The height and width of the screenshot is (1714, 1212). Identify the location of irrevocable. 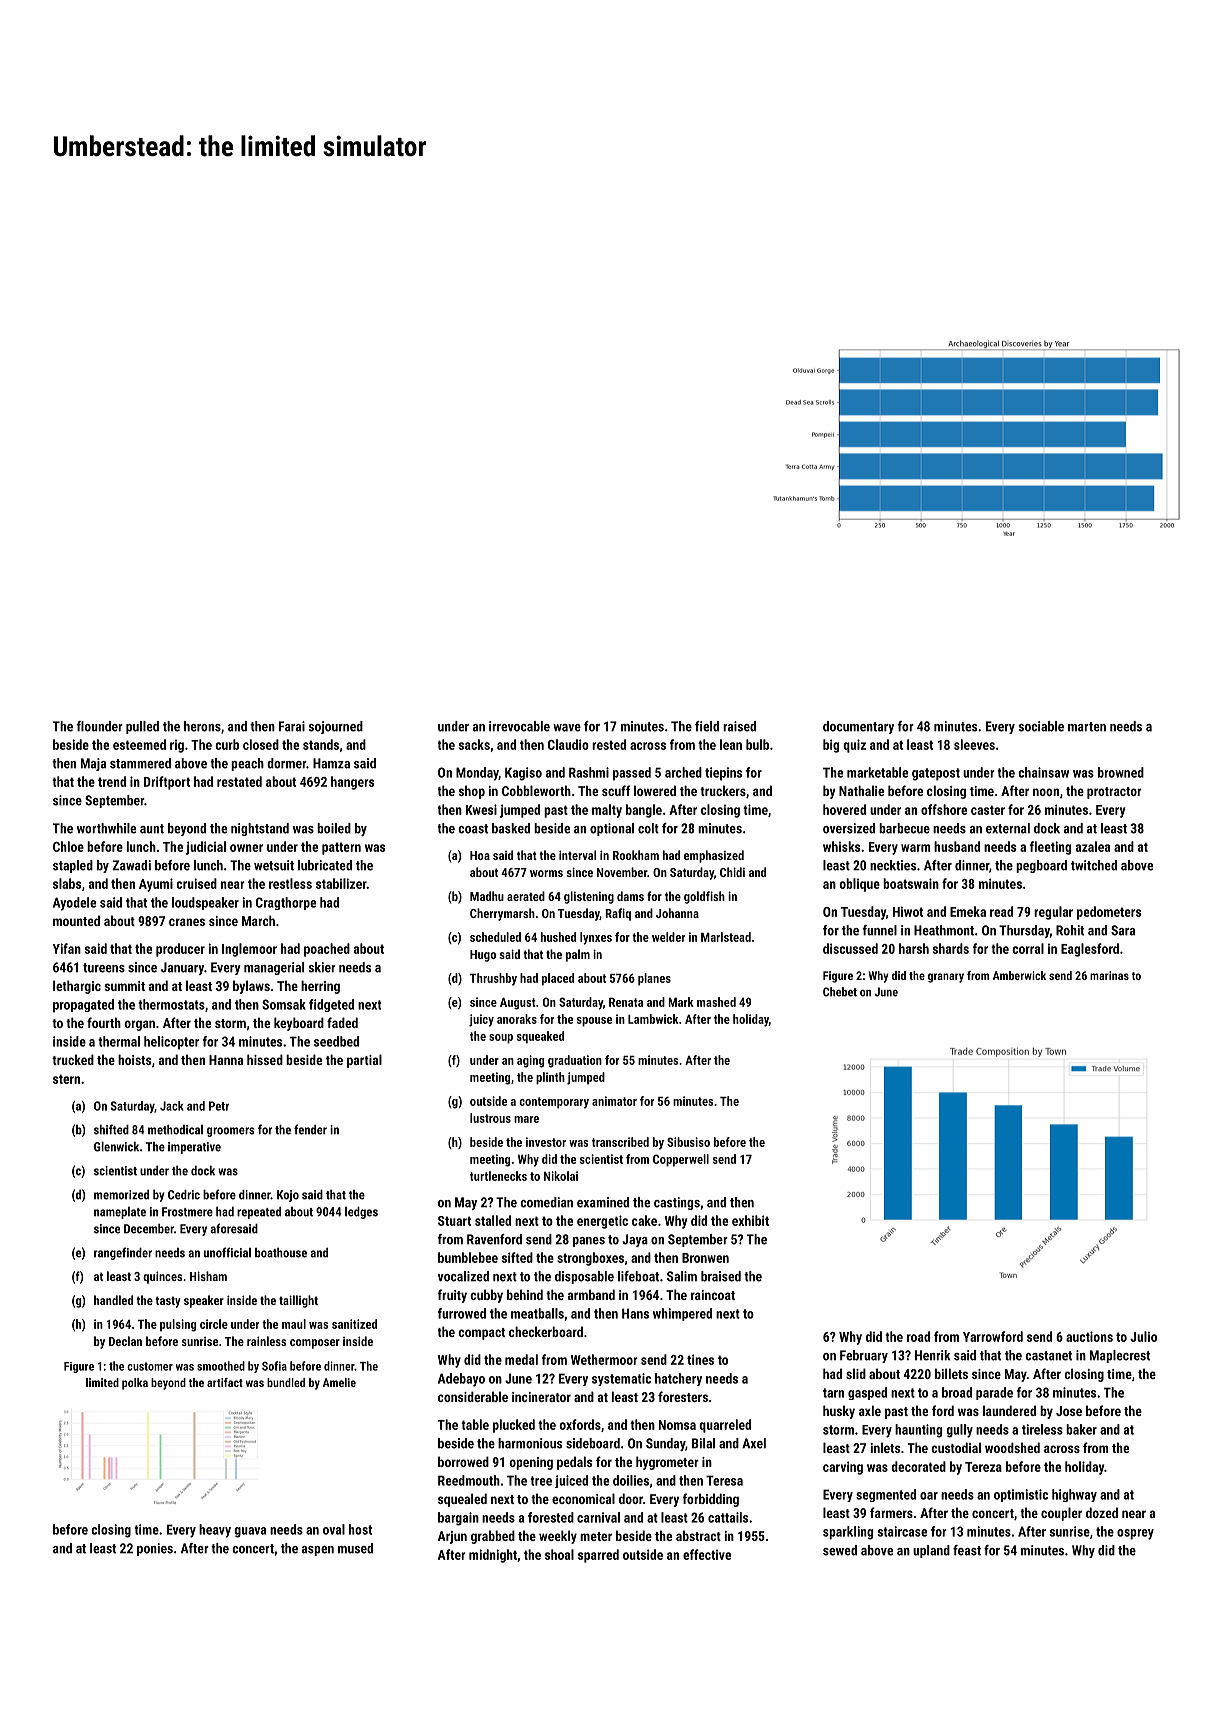
(519, 726).
